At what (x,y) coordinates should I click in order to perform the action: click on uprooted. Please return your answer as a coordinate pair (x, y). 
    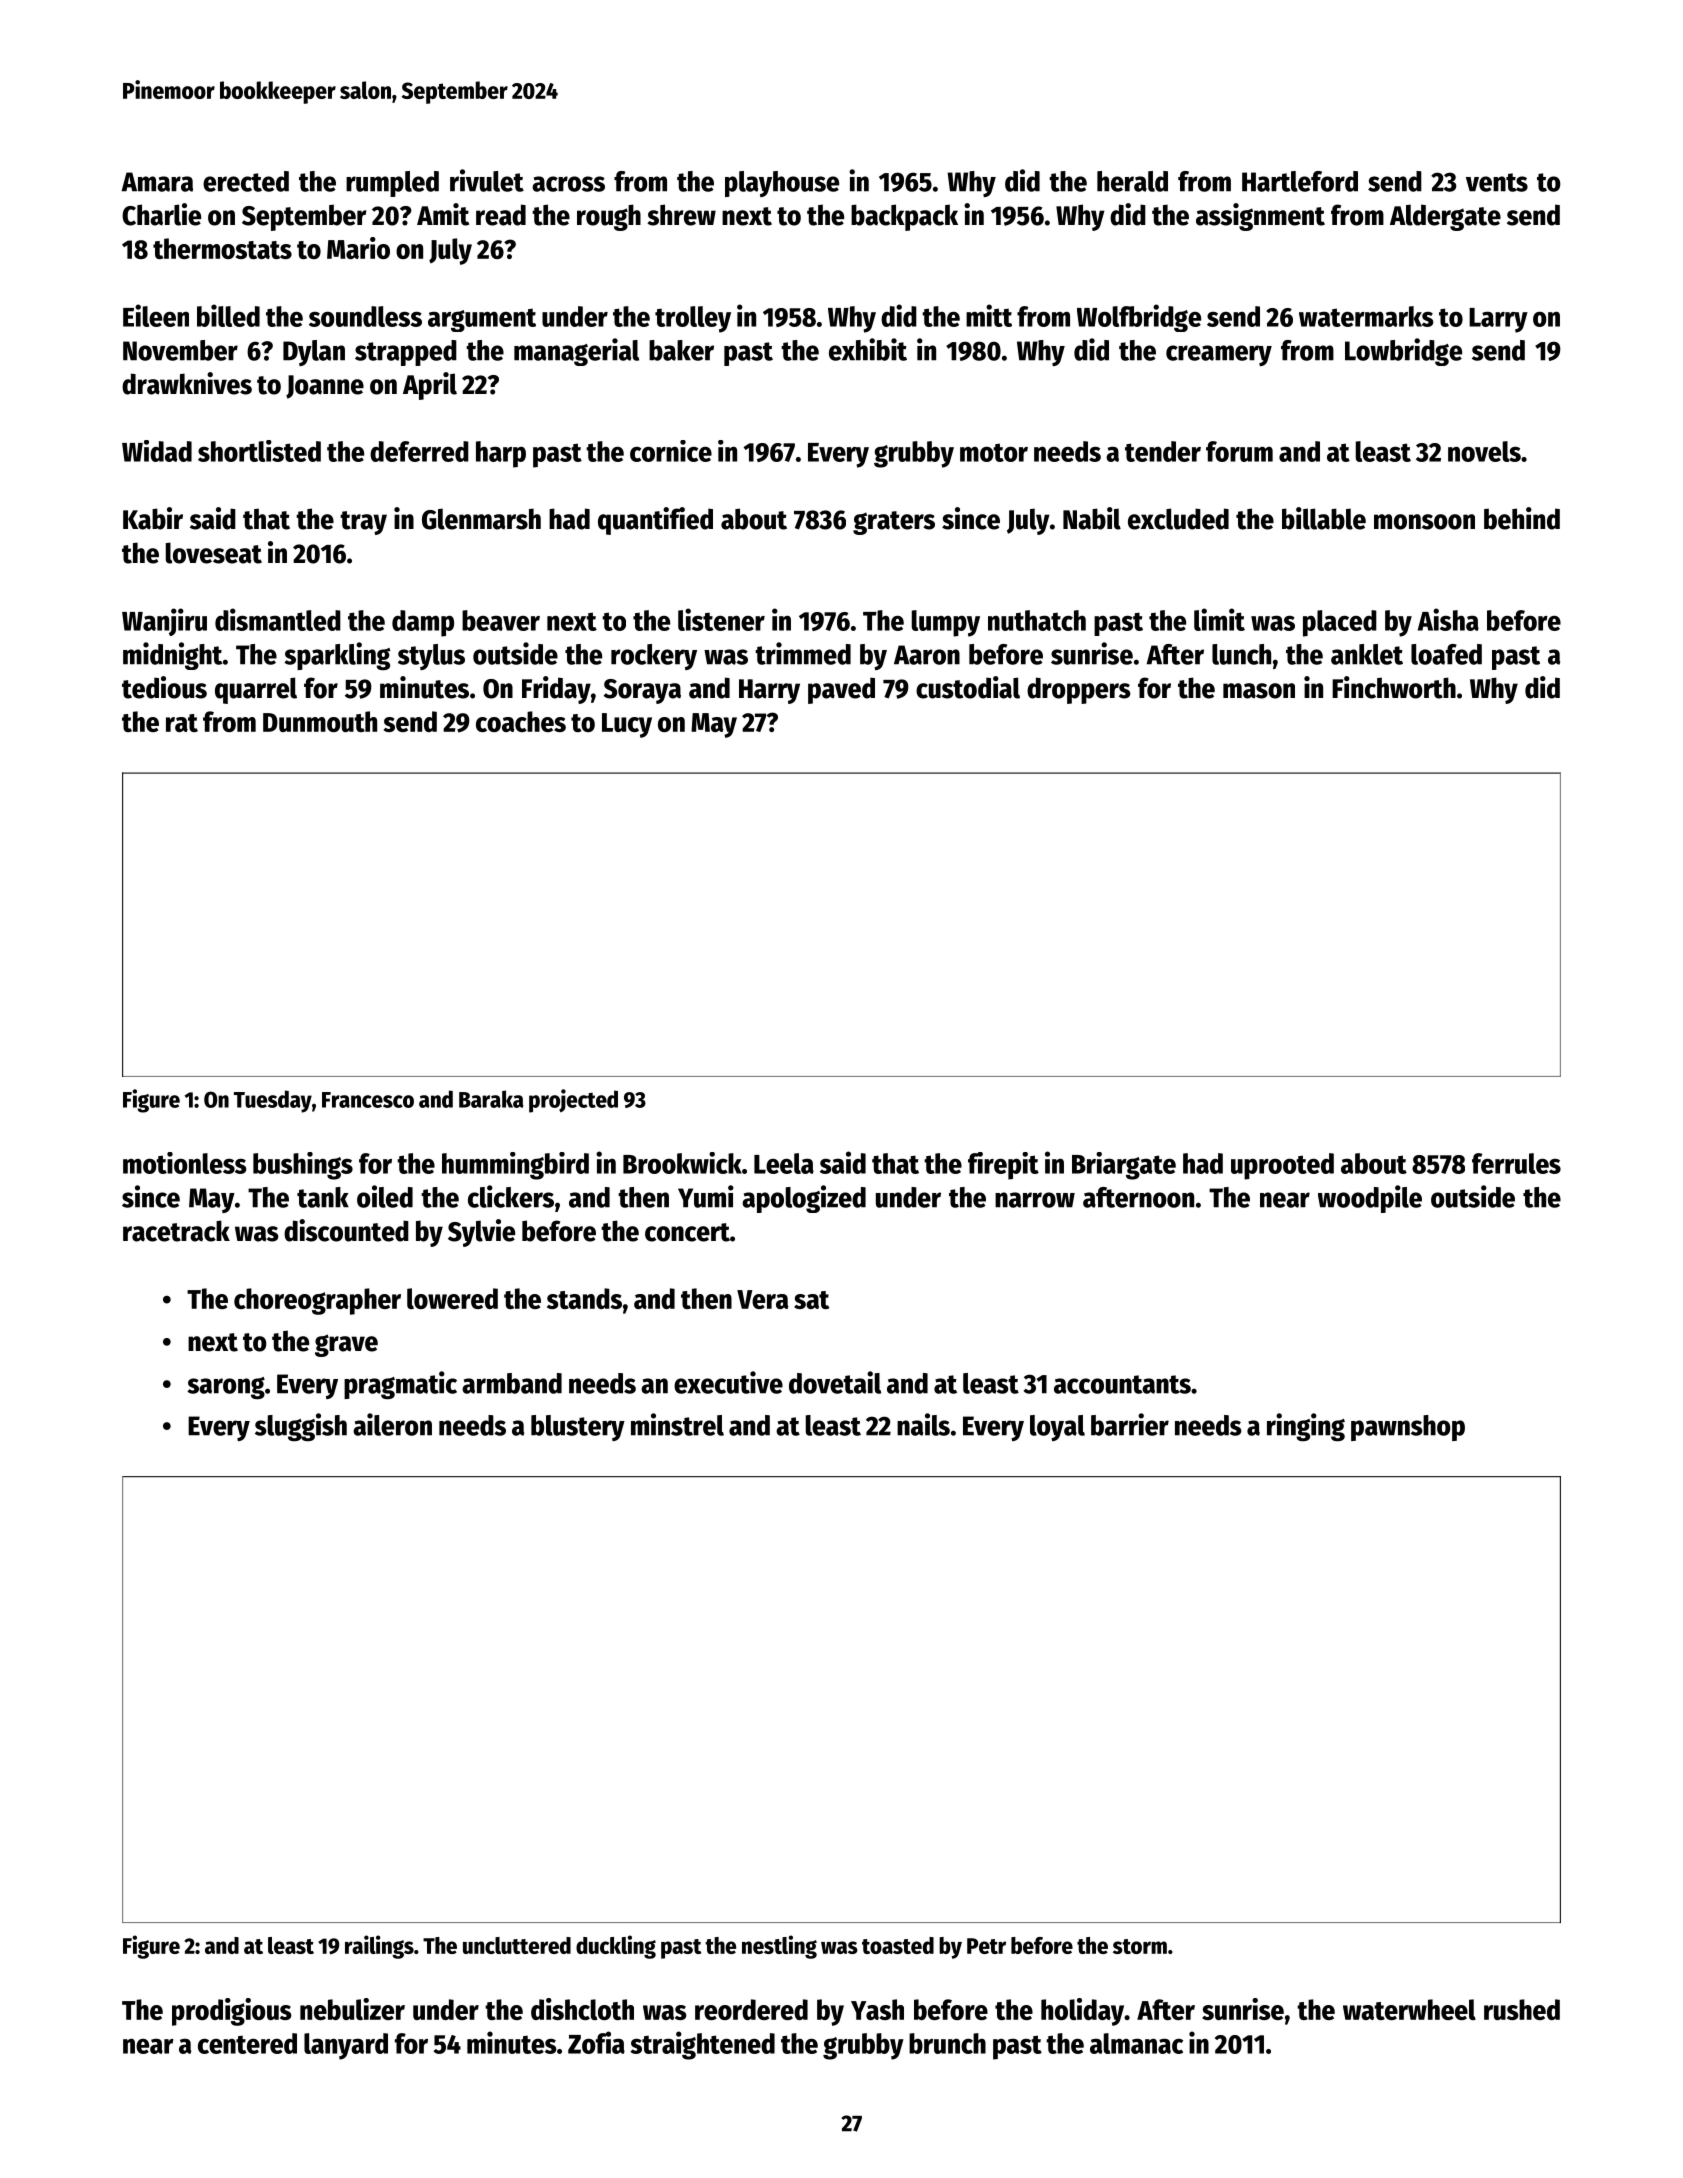
    Looking at the image, I should click on (1282, 1166).
